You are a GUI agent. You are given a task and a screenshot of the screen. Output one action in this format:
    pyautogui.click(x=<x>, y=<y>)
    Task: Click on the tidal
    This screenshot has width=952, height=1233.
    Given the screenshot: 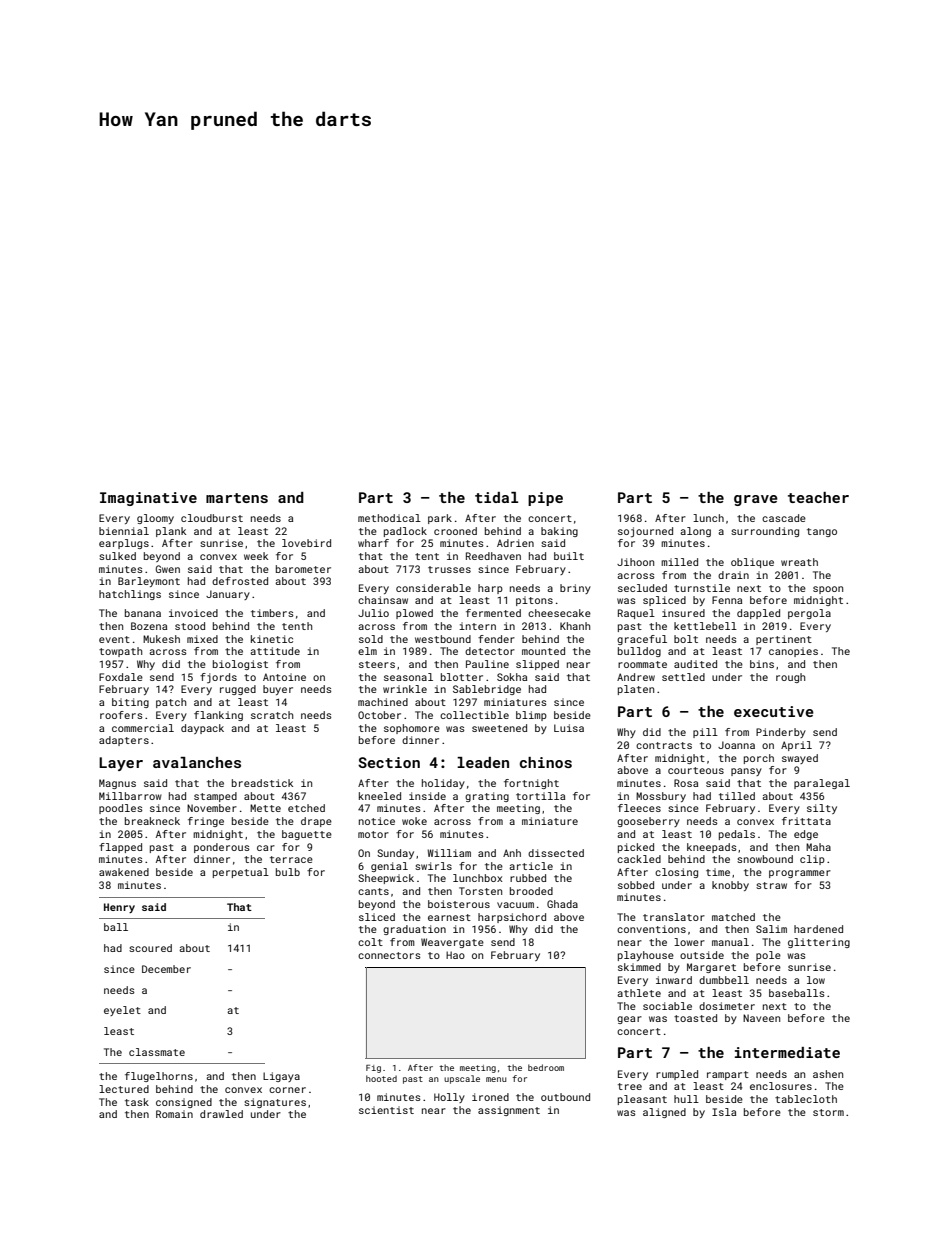 What is the action you would take?
    pyautogui.click(x=496, y=497)
